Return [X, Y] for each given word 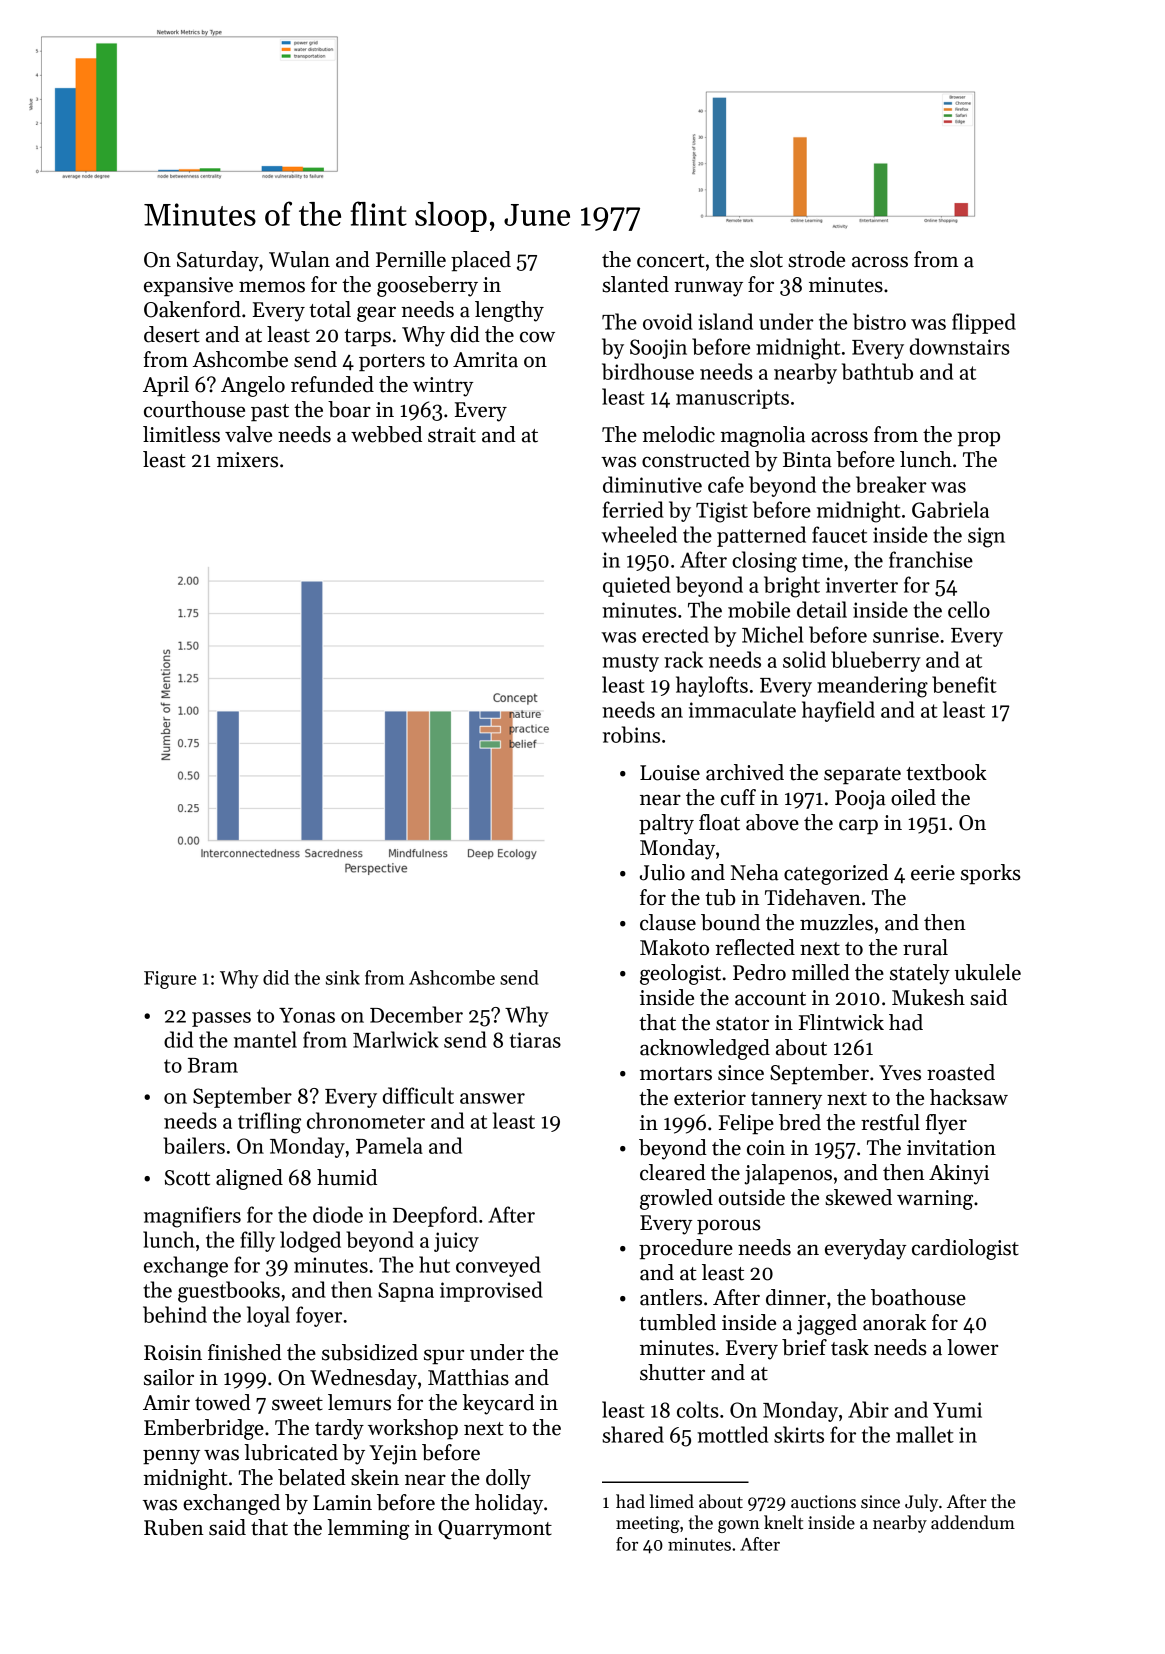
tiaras [535, 1040]
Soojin [658, 349]
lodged [310, 1242]
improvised [491, 1291]
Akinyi [959, 1174]
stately [920, 974]
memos [272, 287]
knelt [783, 1522]
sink [343, 977]
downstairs [960, 346]
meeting [648, 1524]
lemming [369, 1529]
